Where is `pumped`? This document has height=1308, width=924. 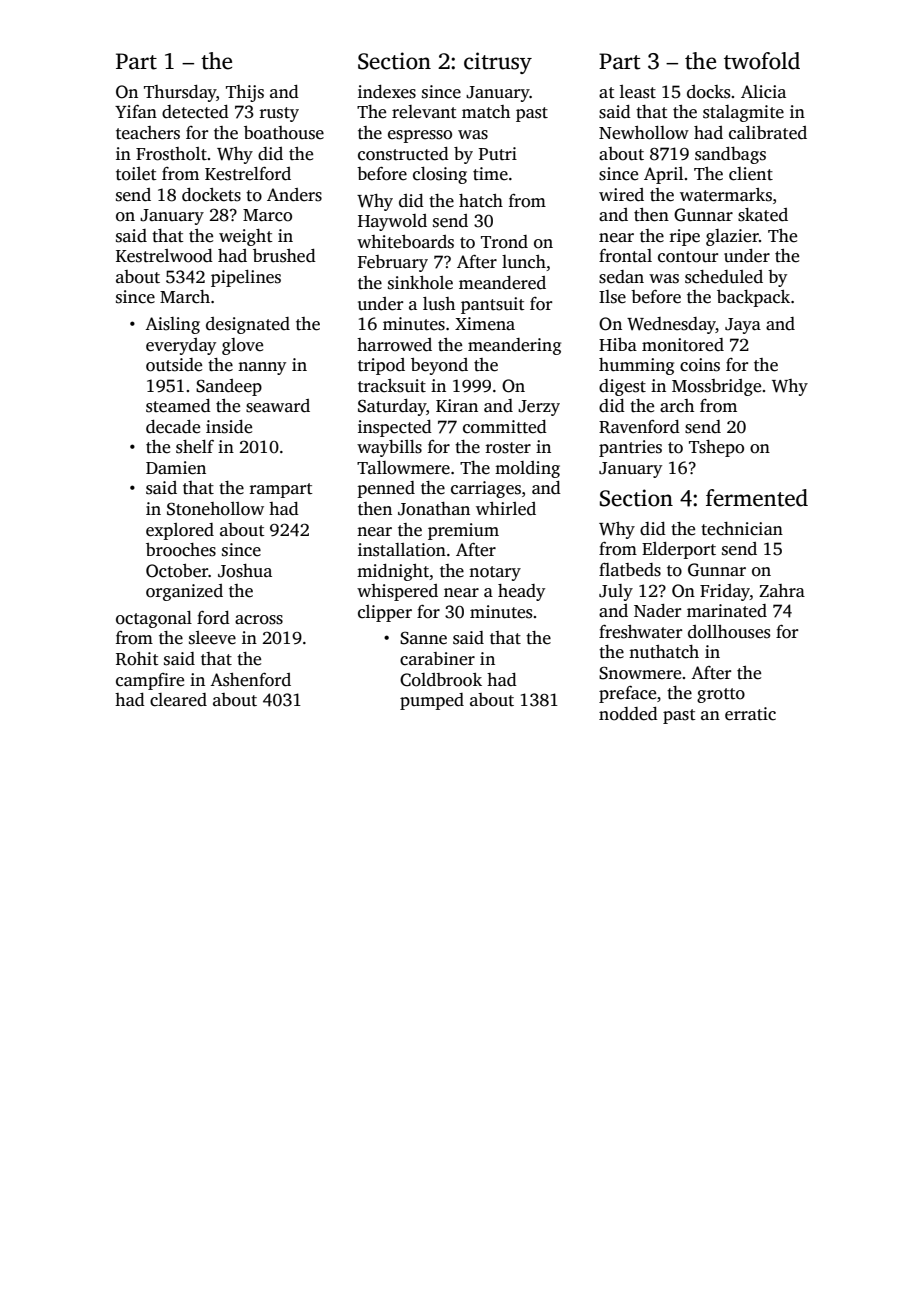
pumped is located at coordinates (432, 701).
